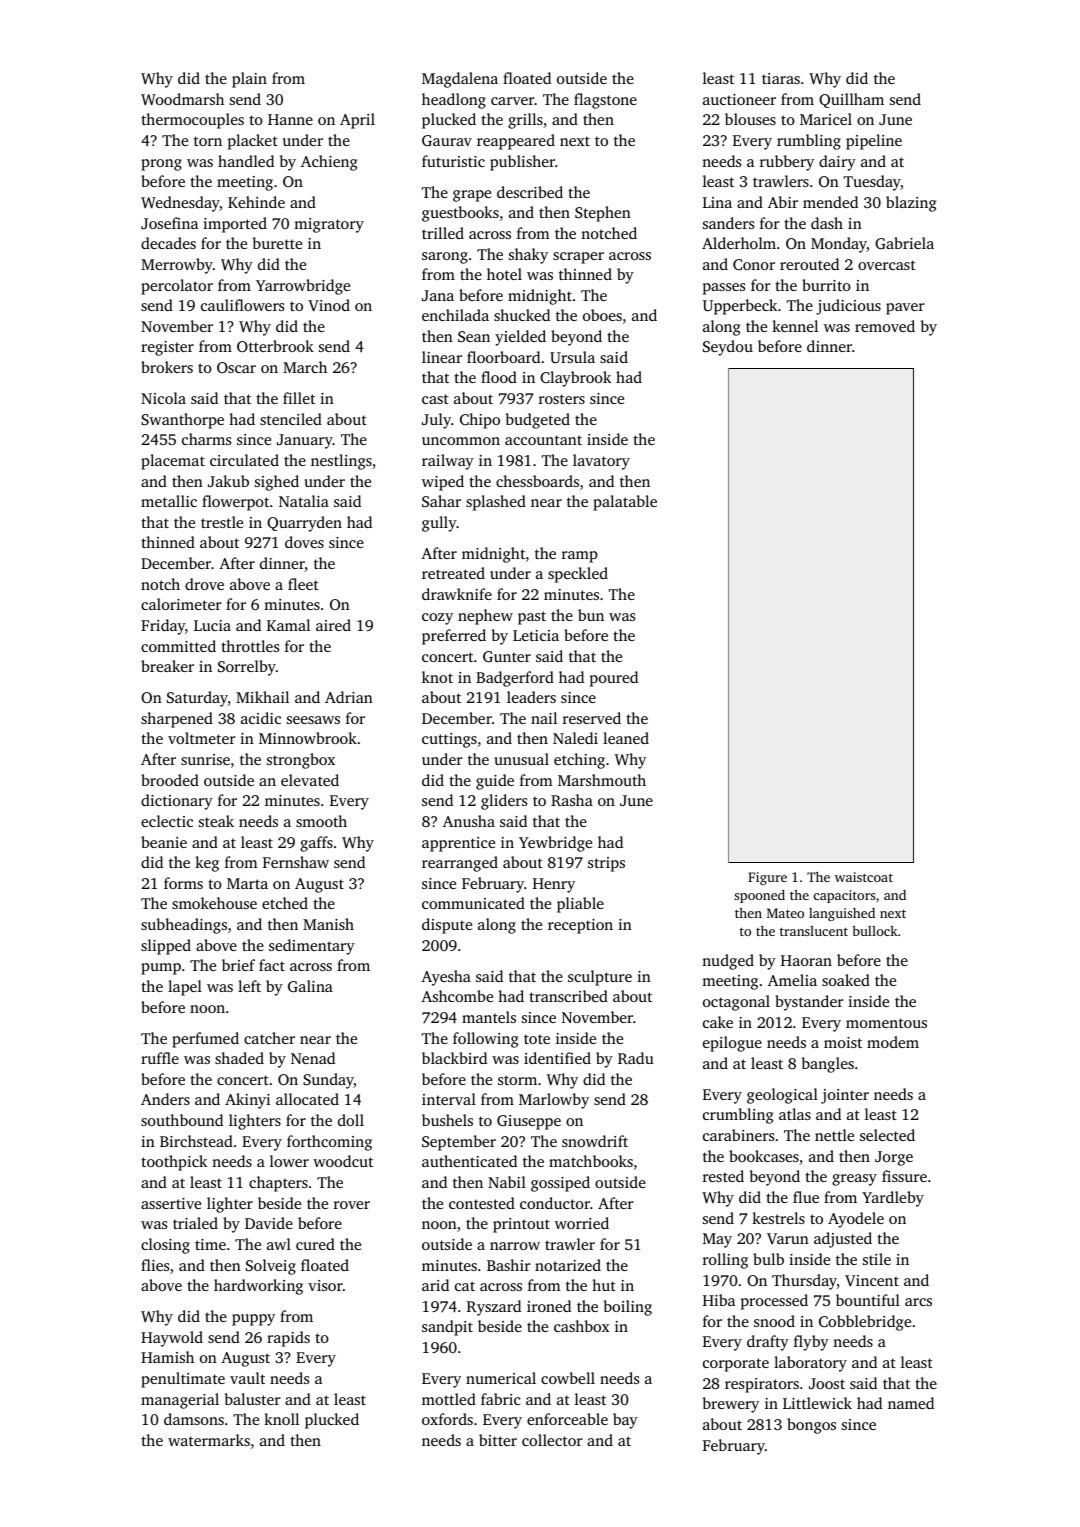  Describe the element at coordinates (321, 821) in the screenshot. I see `smooth` at that location.
